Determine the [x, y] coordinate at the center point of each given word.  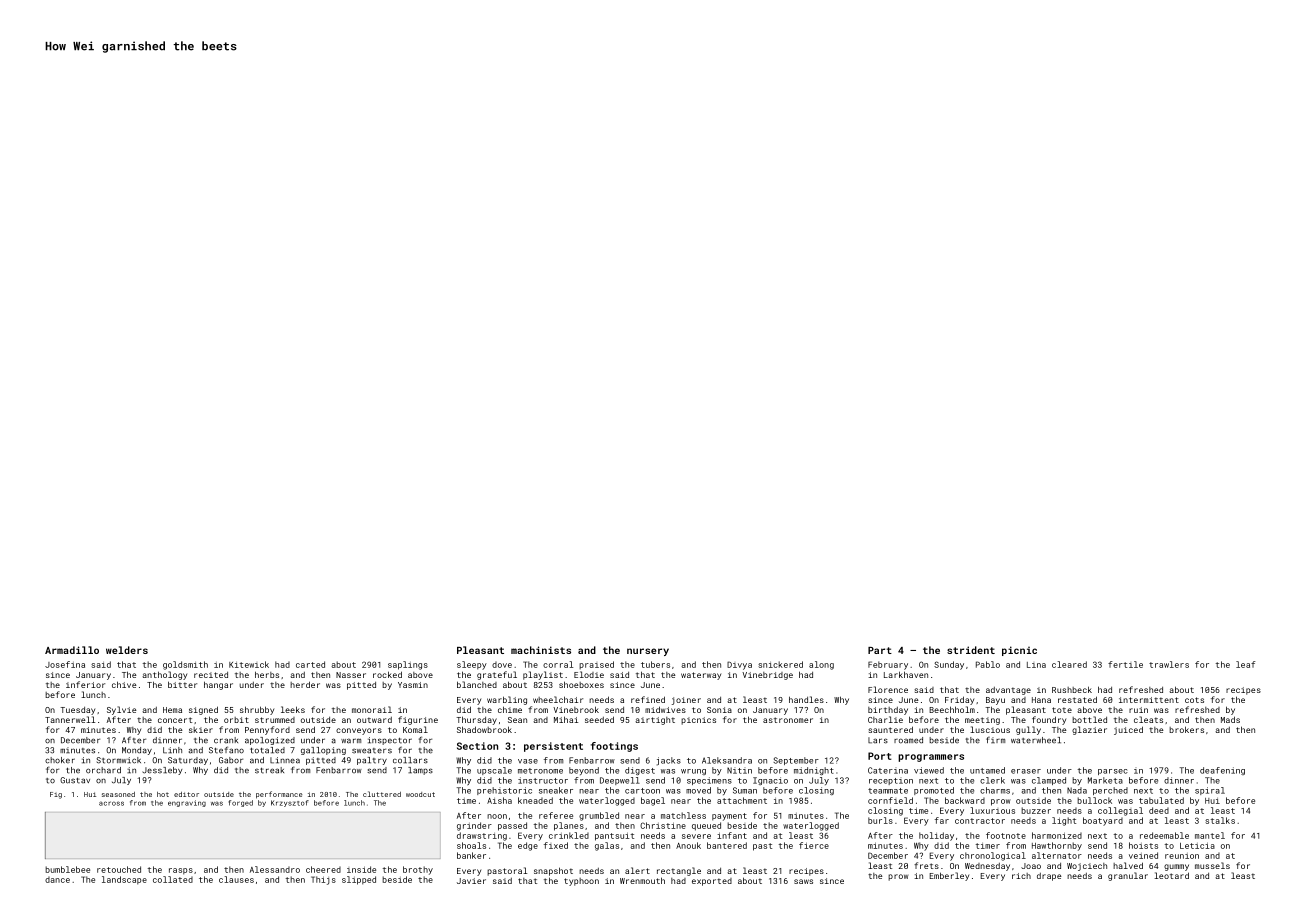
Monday [137, 751]
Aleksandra [727, 760]
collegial [1120, 811]
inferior [85, 684]
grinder [474, 826]
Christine [663, 825]
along [821, 665]
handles [806, 699]
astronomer [788, 720]
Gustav [75, 780]
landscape [124, 880]
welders [127, 650]
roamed [908, 740]
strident [971, 650]
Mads [1230, 719]
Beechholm [952, 709]
